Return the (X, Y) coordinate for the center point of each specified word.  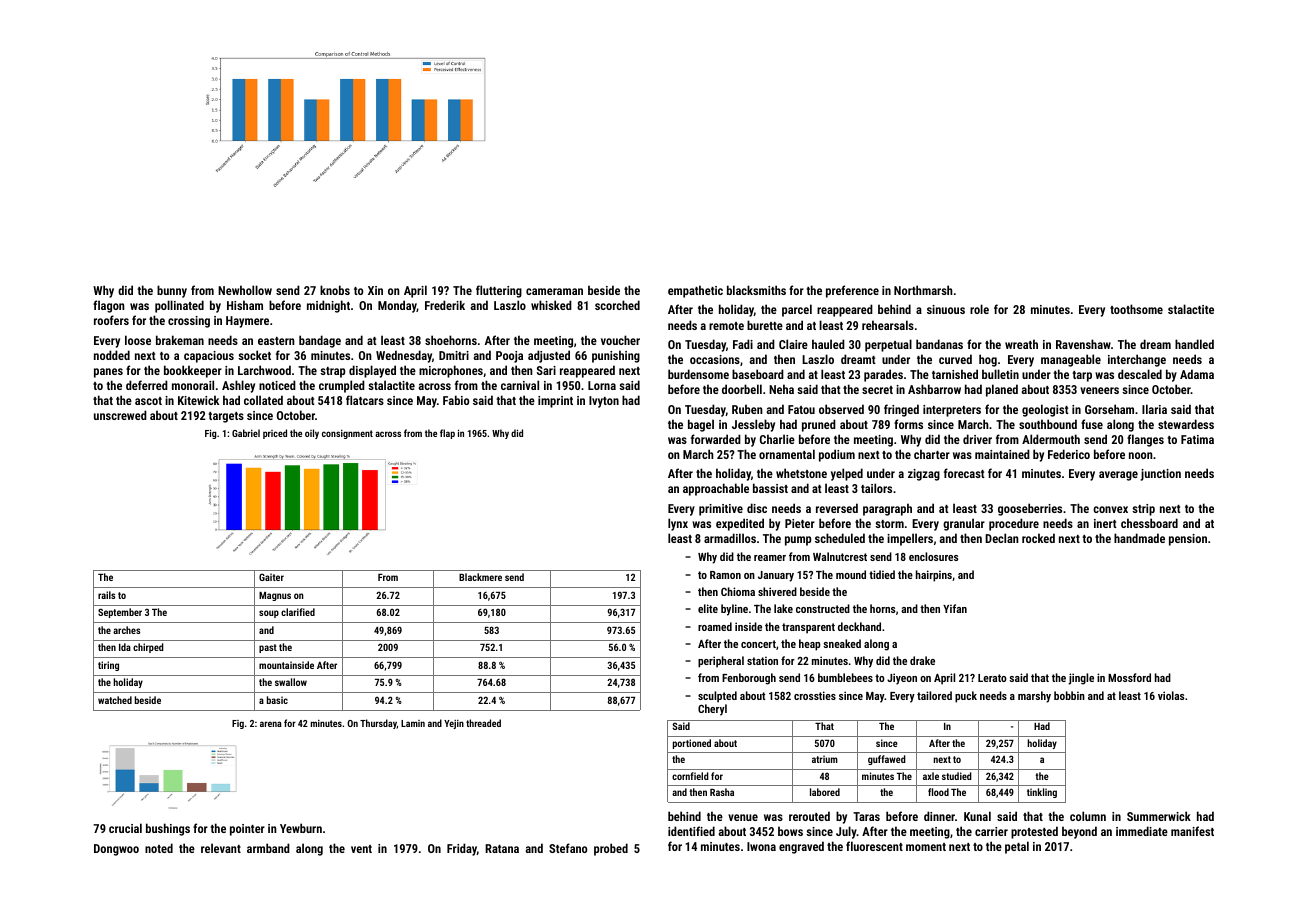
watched (115, 700)
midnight (328, 306)
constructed (823, 608)
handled (1194, 344)
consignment (347, 434)
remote (726, 326)
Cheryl (712, 710)
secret (877, 390)
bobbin (1069, 695)
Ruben (747, 409)
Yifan (955, 608)
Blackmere (480, 577)
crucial (125, 828)
